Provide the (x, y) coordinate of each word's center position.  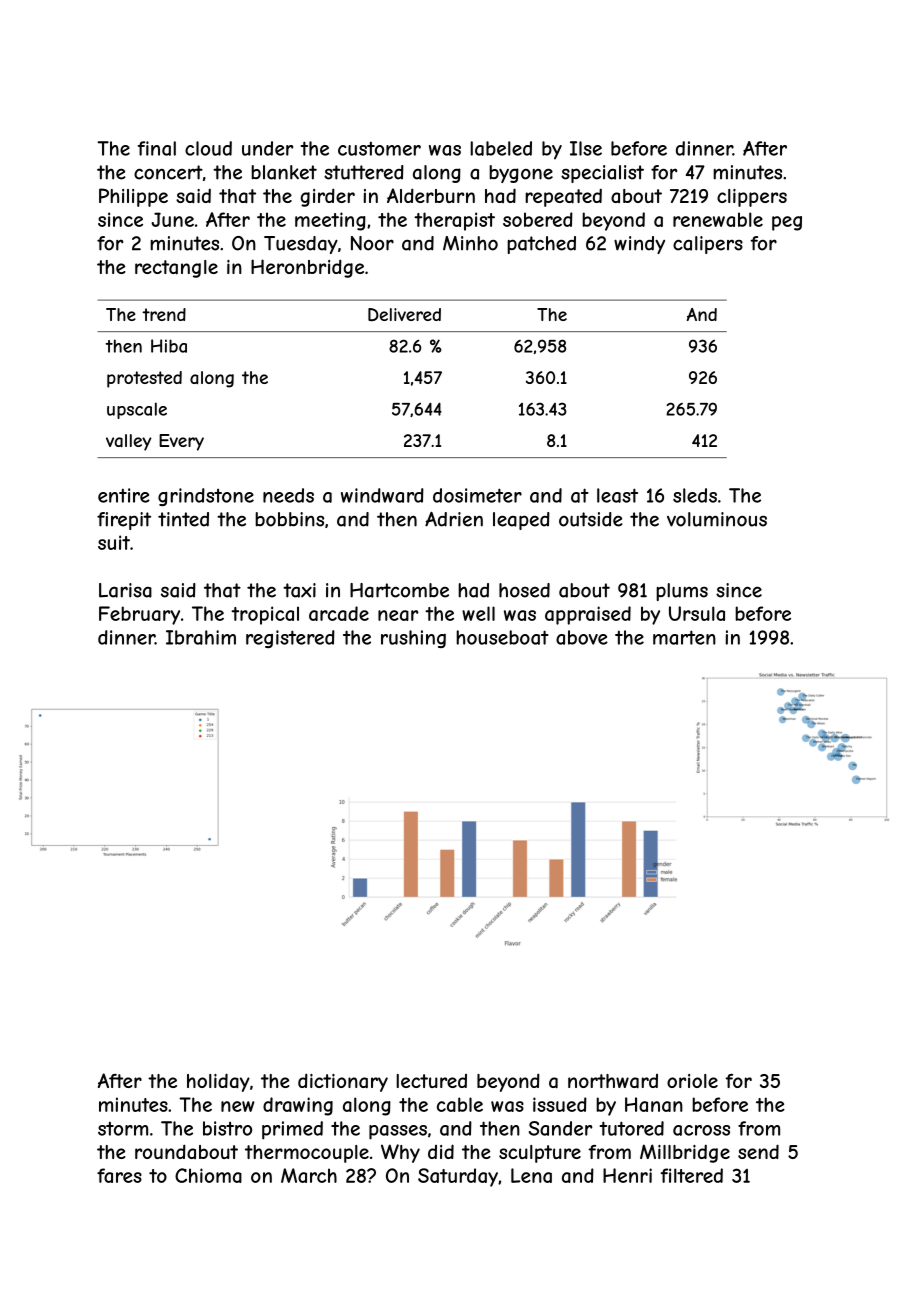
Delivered (404, 314)
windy (639, 245)
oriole (692, 1081)
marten (684, 637)
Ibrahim (201, 637)
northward (613, 1081)
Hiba (169, 346)
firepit (124, 521)
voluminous (717, 519)
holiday (218, 1082)
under (267, 148)
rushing (413, 639)
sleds (695, 495)
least (617, 495)
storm (123, 1129)
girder (327, 197)
